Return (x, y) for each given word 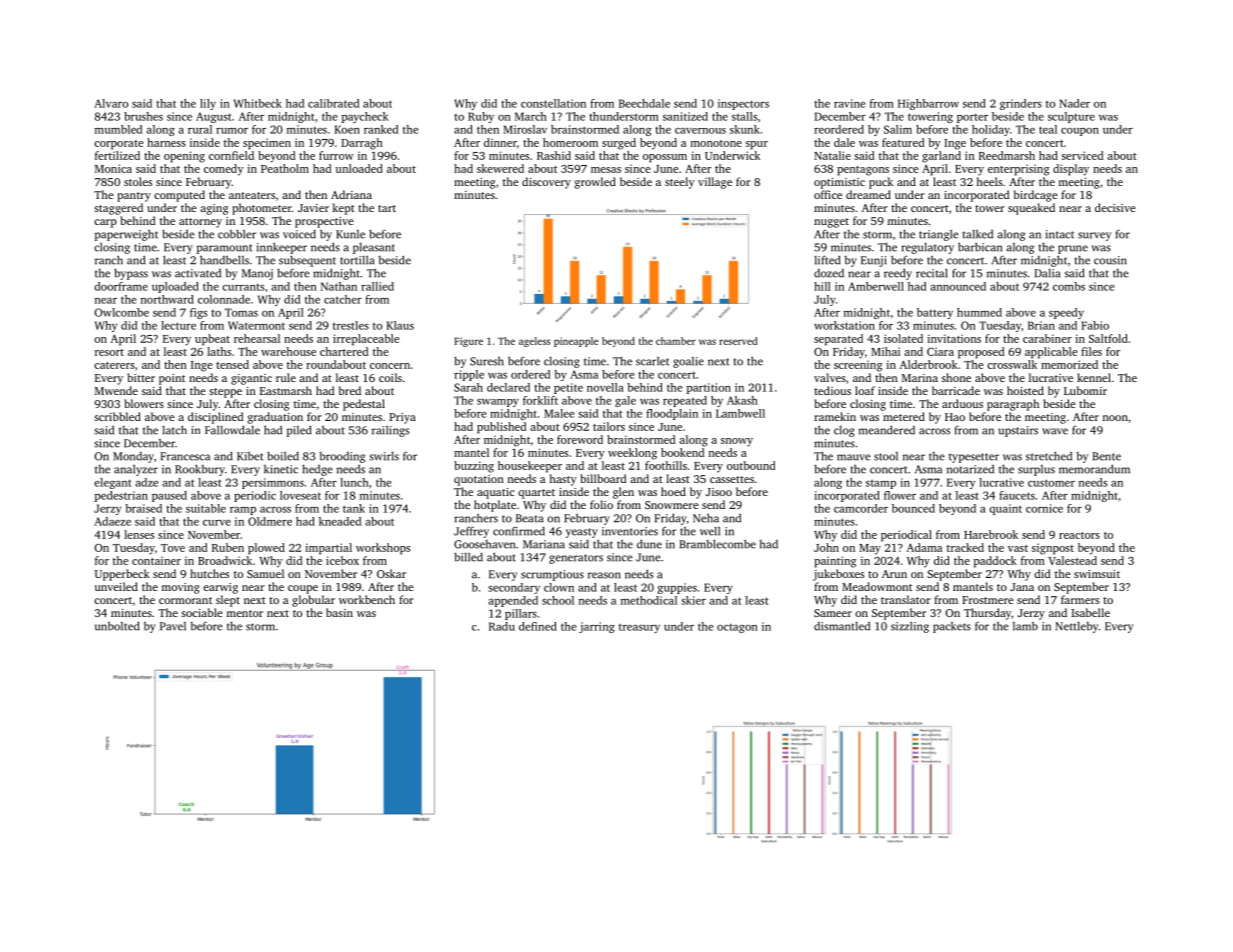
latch (174, 430)
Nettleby (1077, 627)
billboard (604, 478)
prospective (324, 222)
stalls (744, 116)
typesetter (974, 458)
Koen (347, 129)
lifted (827, 260)
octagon (737, 628)
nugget (831, 223)
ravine (849, 103)
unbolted (117, 626)
